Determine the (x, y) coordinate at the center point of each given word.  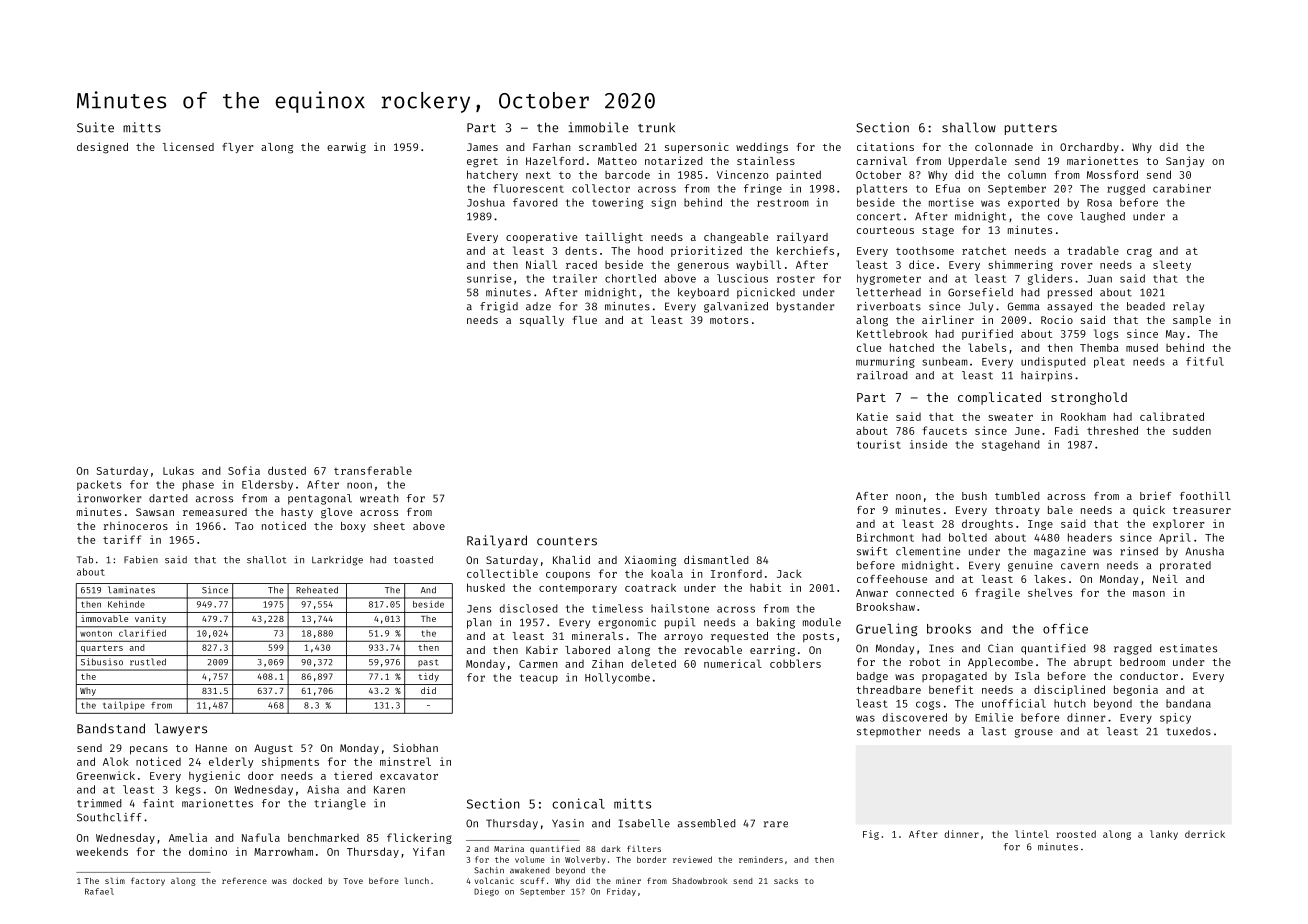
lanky (1164, 835)
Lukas (178, 470)
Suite (95, 127)
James (482, 147)
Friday (621, 892)
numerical (733, 663)
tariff (122, 539)
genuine (1030, 566)
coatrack (650, 588)
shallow (969, 127)
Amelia (188, 837)
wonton (96, 634)
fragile (997, 593)
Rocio (1057, 319)
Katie (872, 416)
